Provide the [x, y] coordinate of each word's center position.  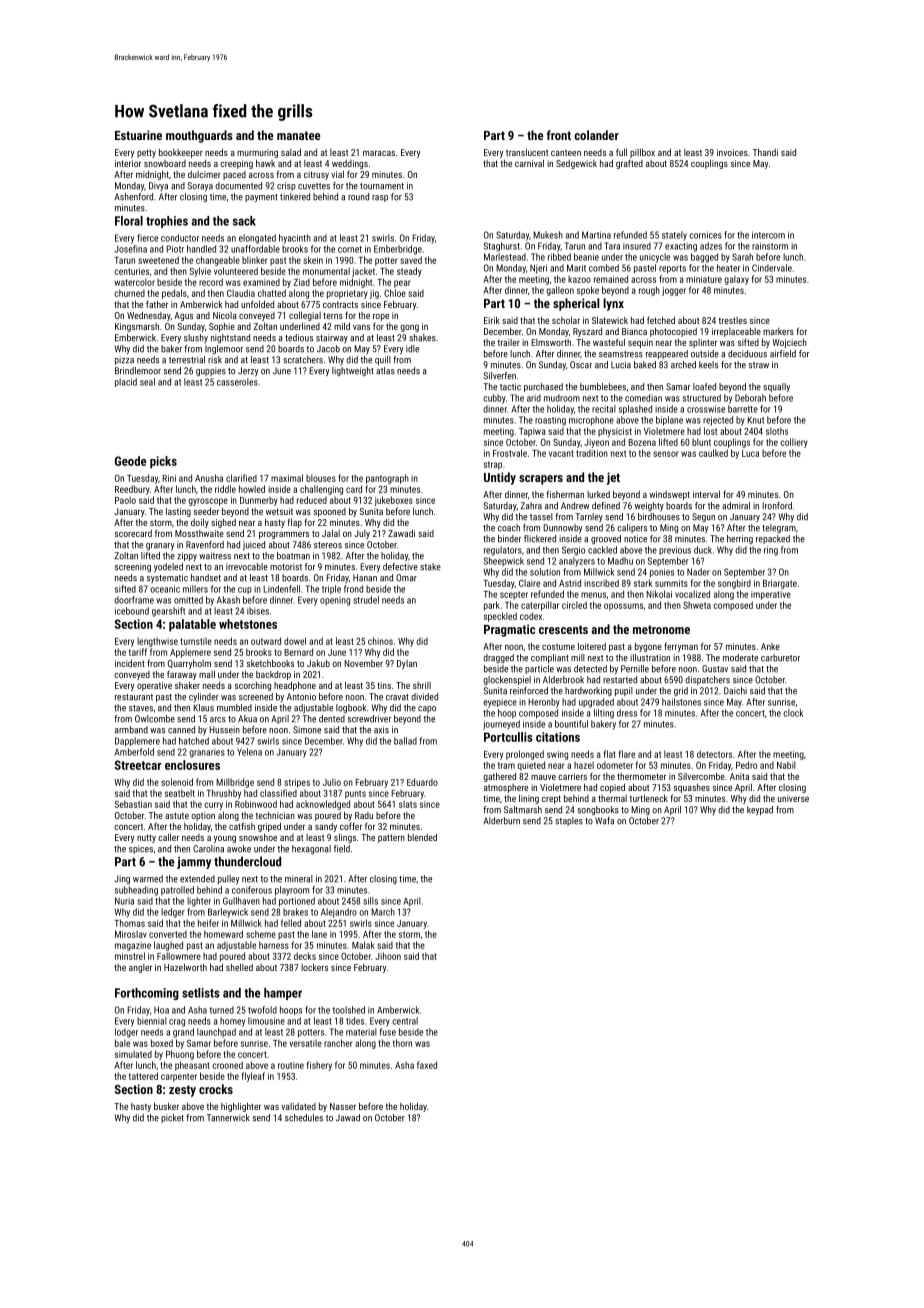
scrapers [541, 480]
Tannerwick [228, 1118]
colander [596, 135]
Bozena [642, 442]
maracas [379, 153]
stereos [328, 545]
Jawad [348, 1118]
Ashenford [133, 197]
